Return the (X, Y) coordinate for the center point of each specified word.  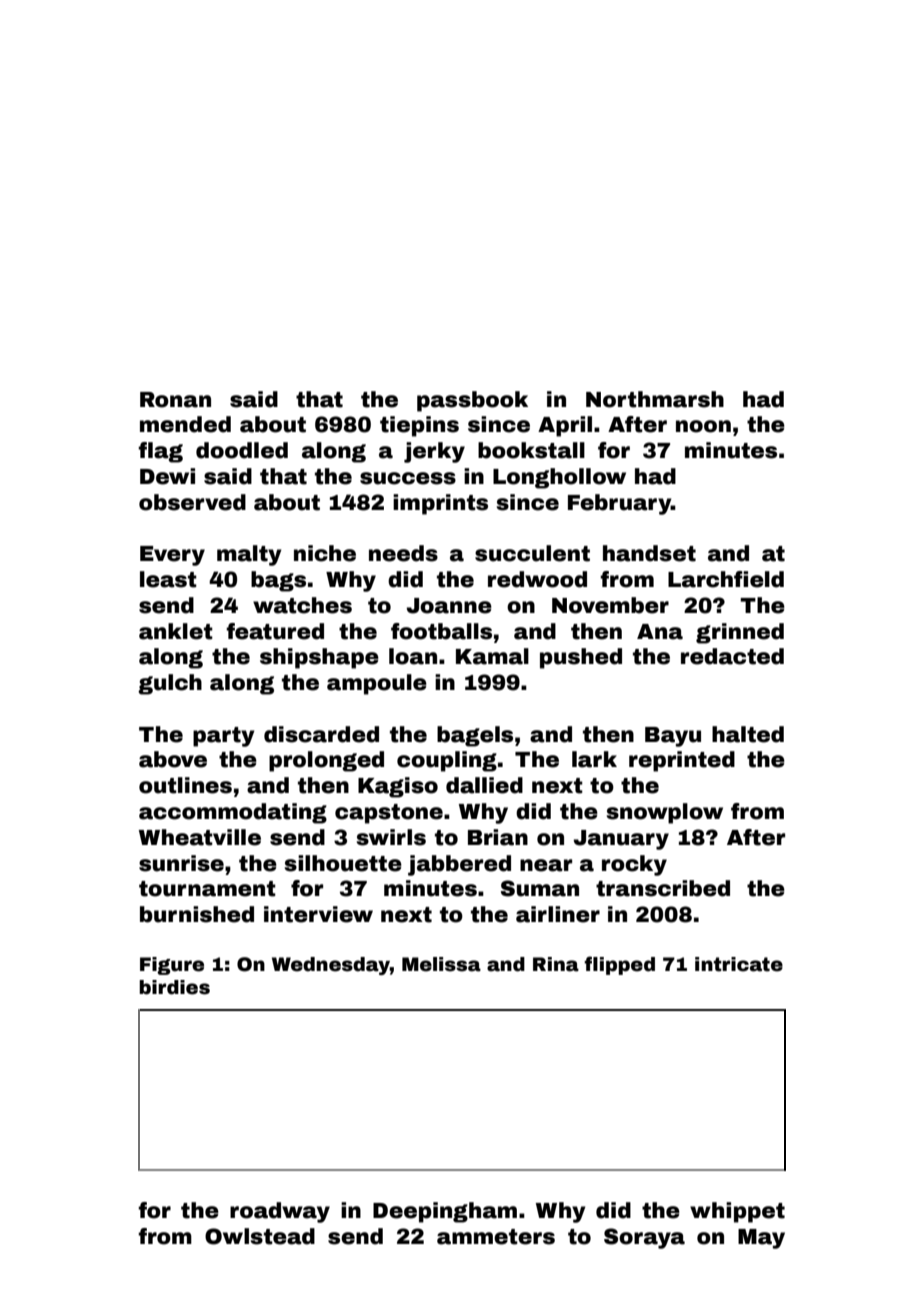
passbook (472, 401)
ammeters (496, 1237)
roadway (280, 1212)
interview (318, 914)
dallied (484, 785)
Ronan (175, 400)
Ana (660, 632)
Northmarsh (655, 399)
